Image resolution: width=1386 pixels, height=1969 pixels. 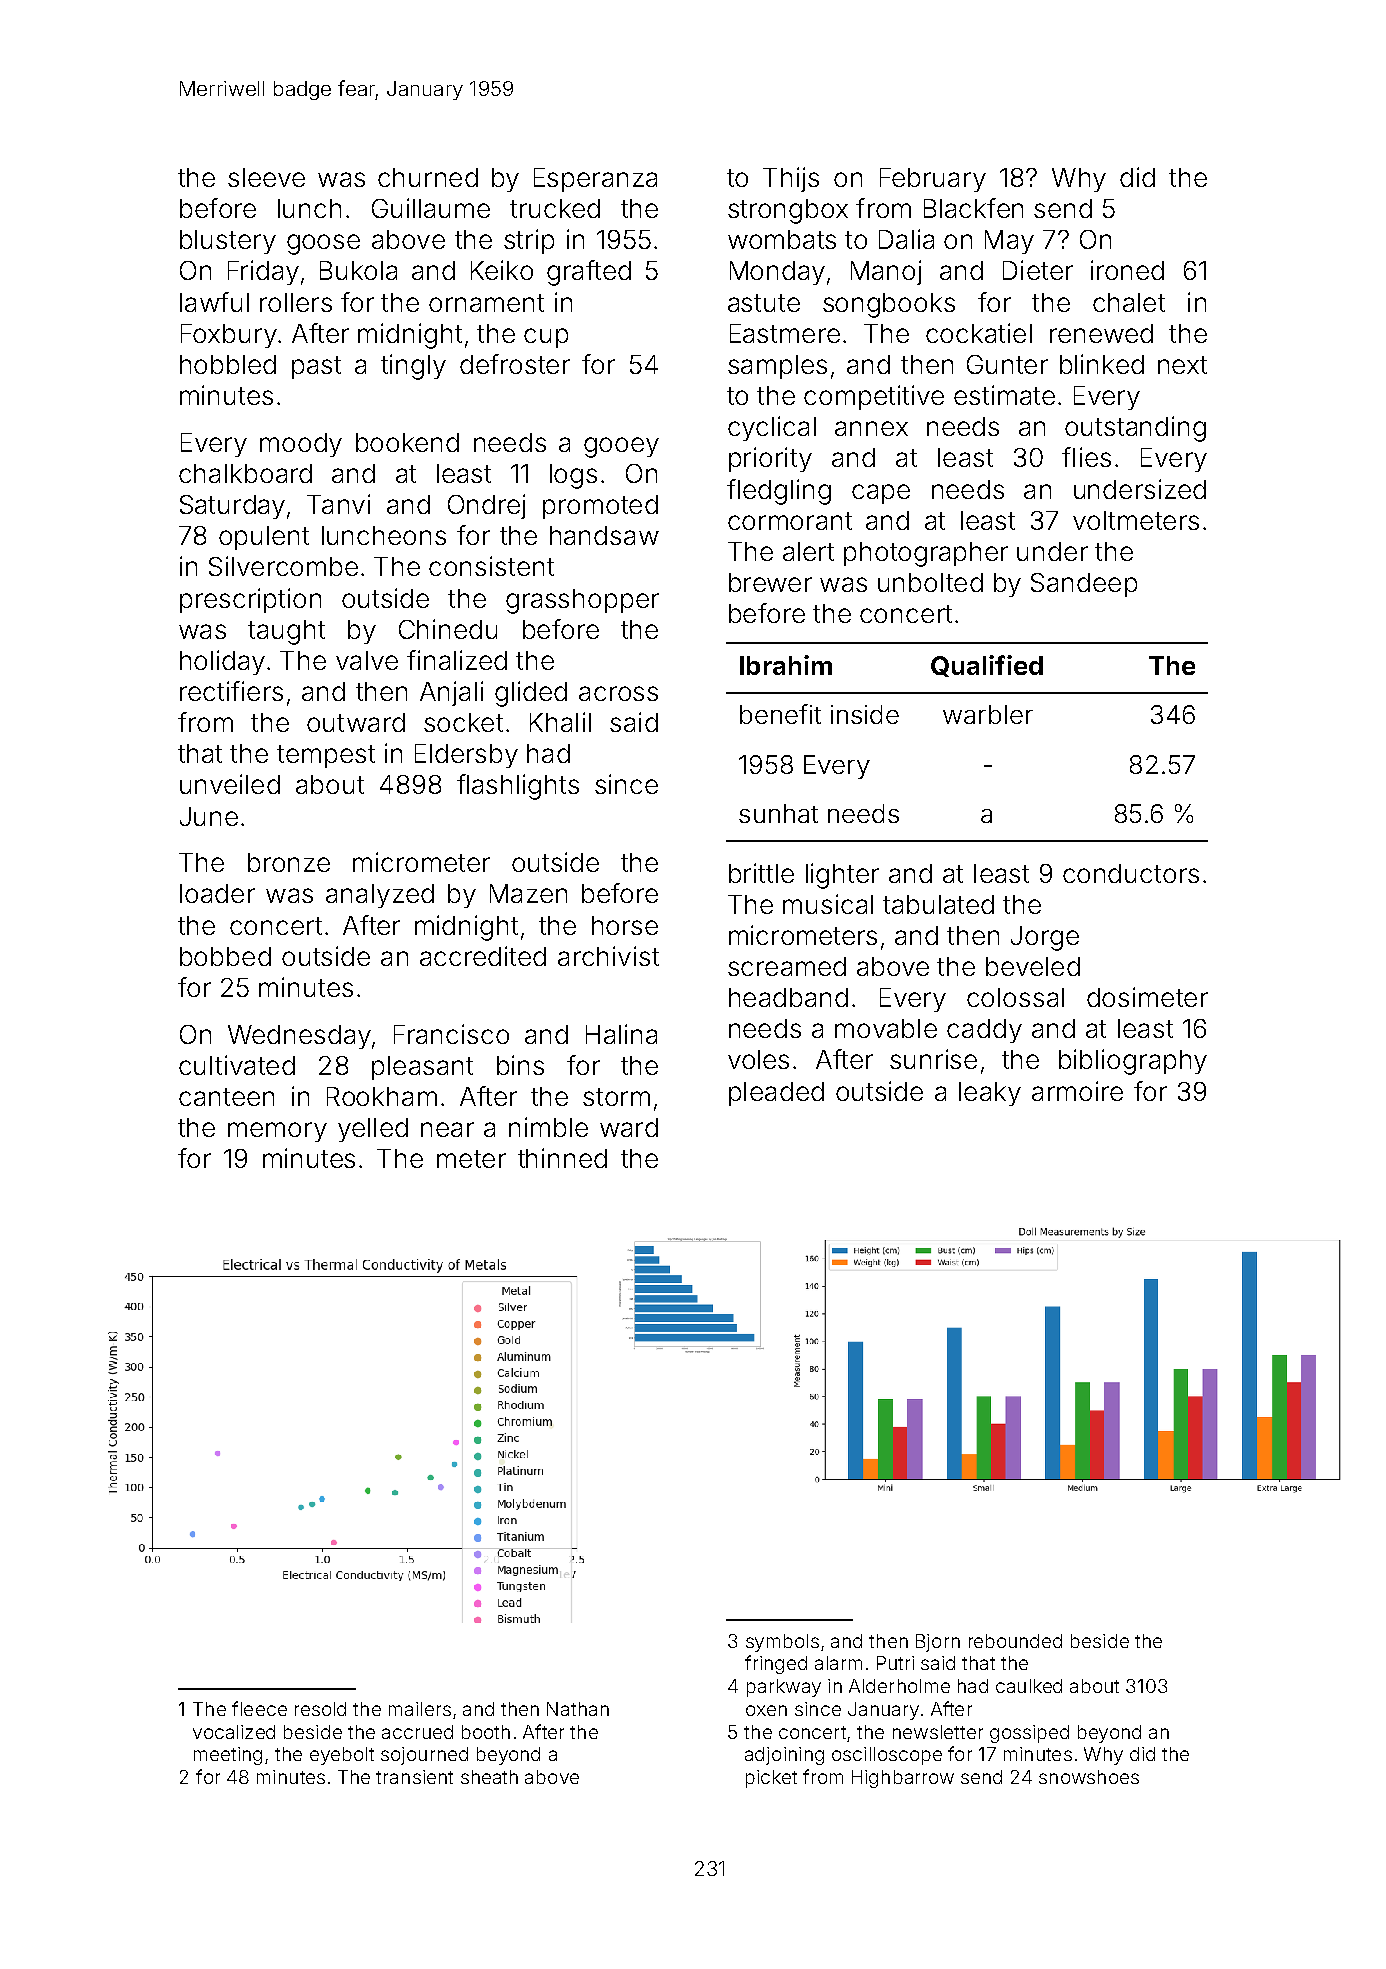 I want to click on opulent, so click(x=264, y=538).
